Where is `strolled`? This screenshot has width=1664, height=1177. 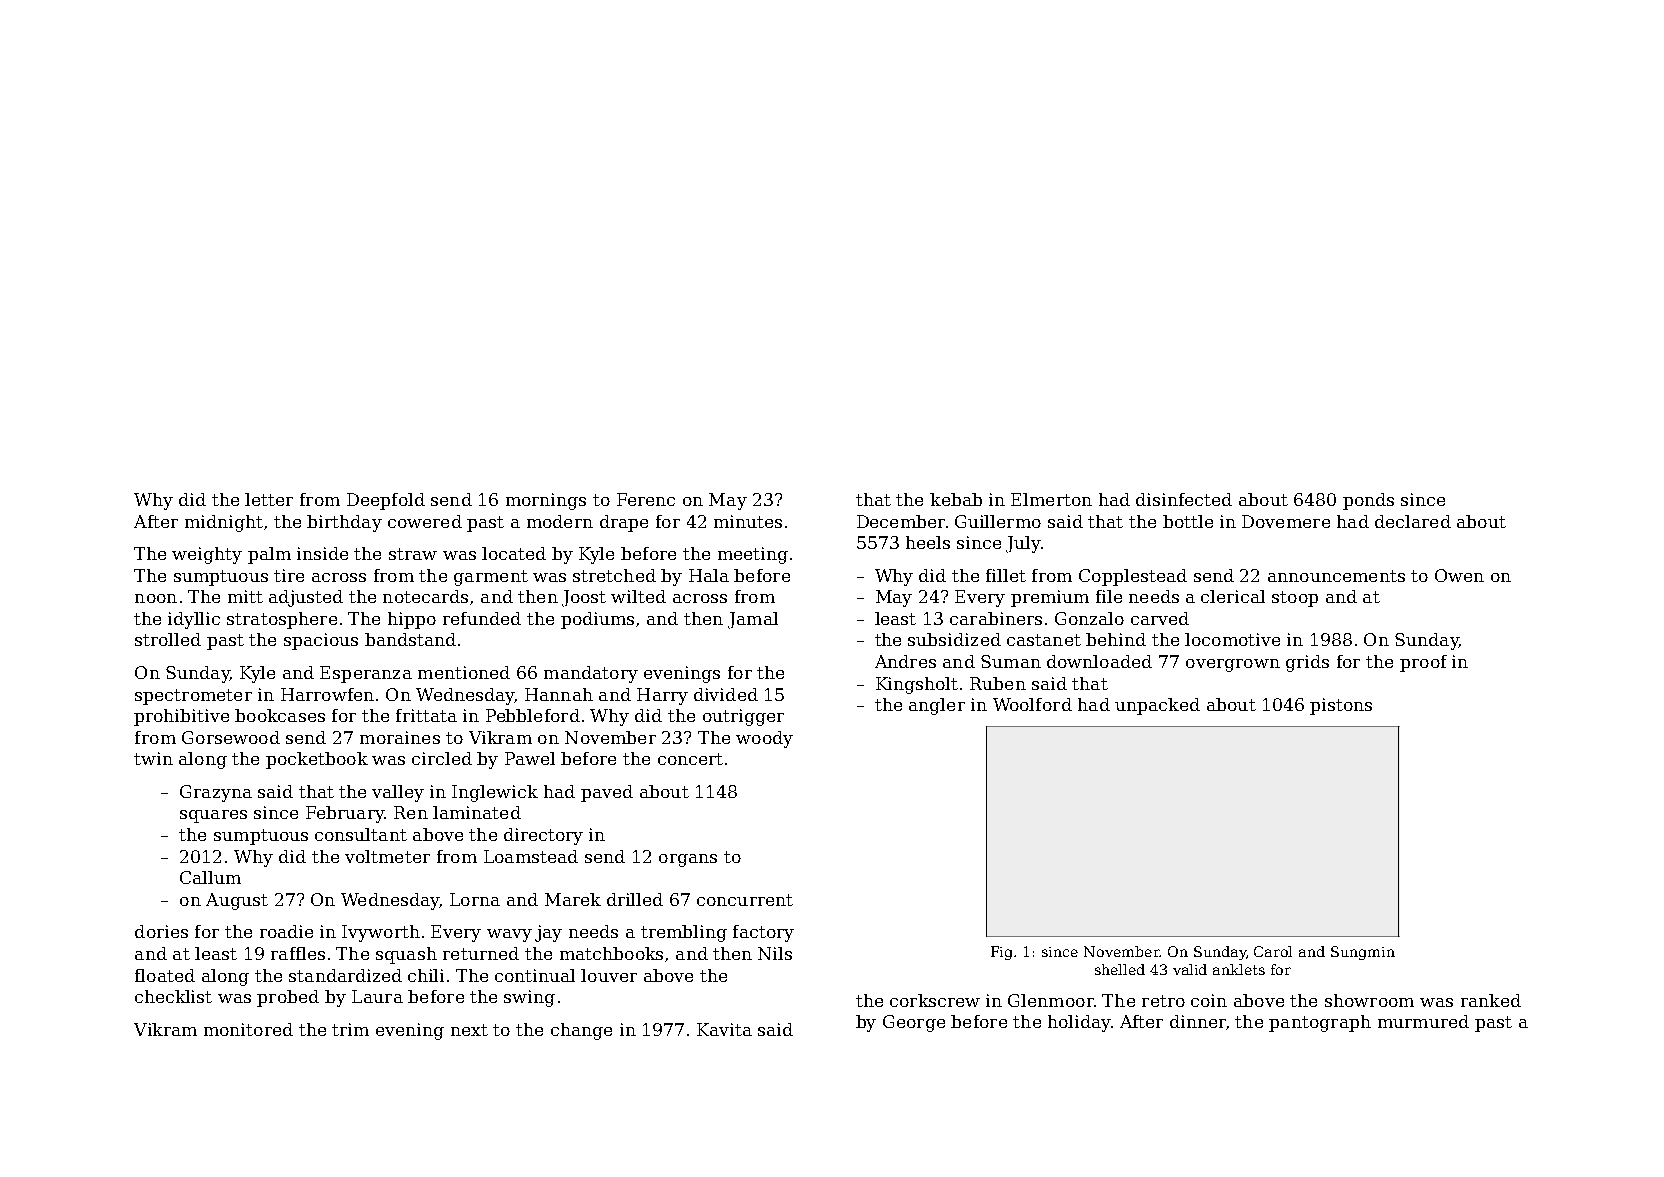
strolled is located at coordinates (168, 639).
